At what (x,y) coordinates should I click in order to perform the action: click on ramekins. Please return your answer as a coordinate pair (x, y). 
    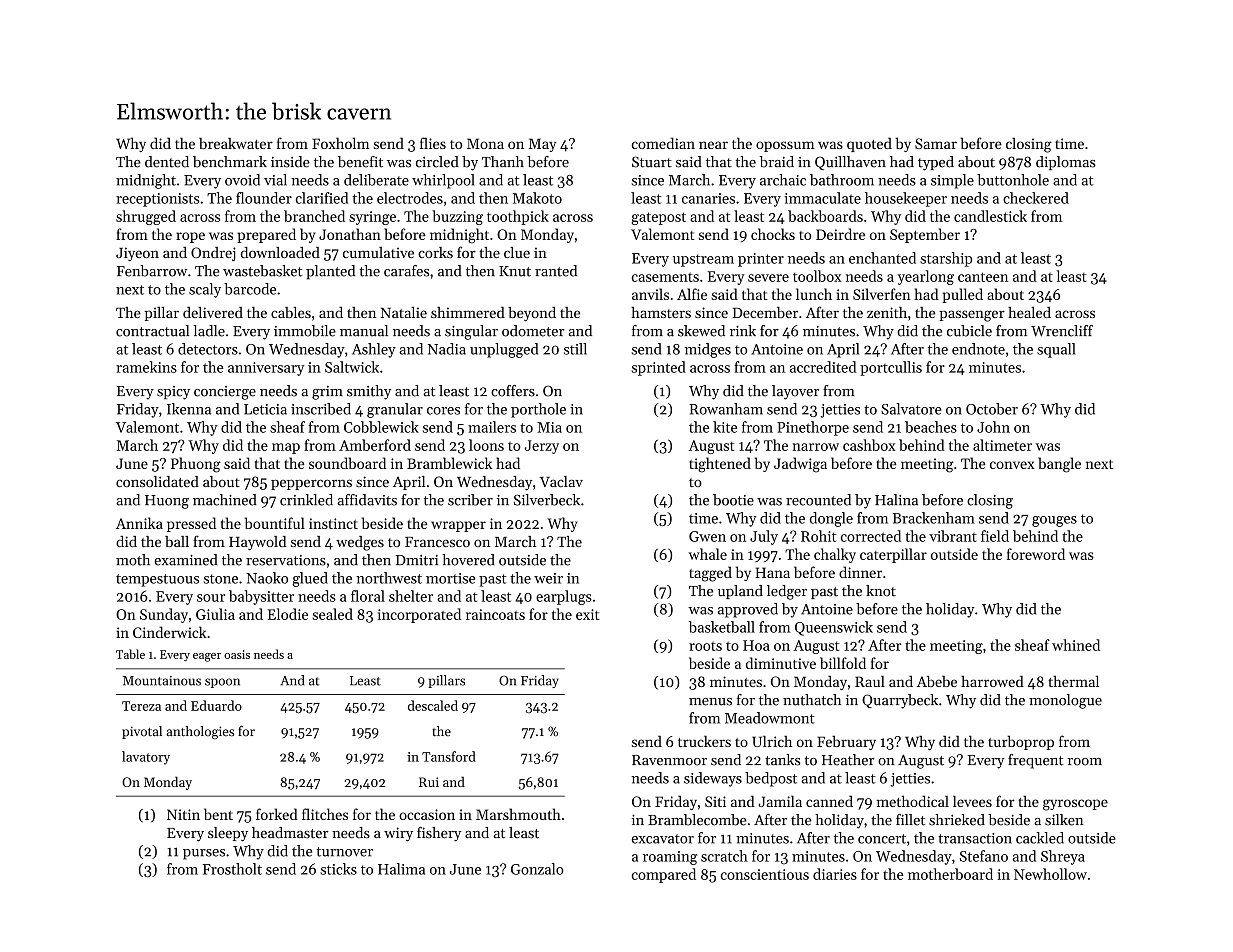
    Looking at the image, I should click on (146, 367).
